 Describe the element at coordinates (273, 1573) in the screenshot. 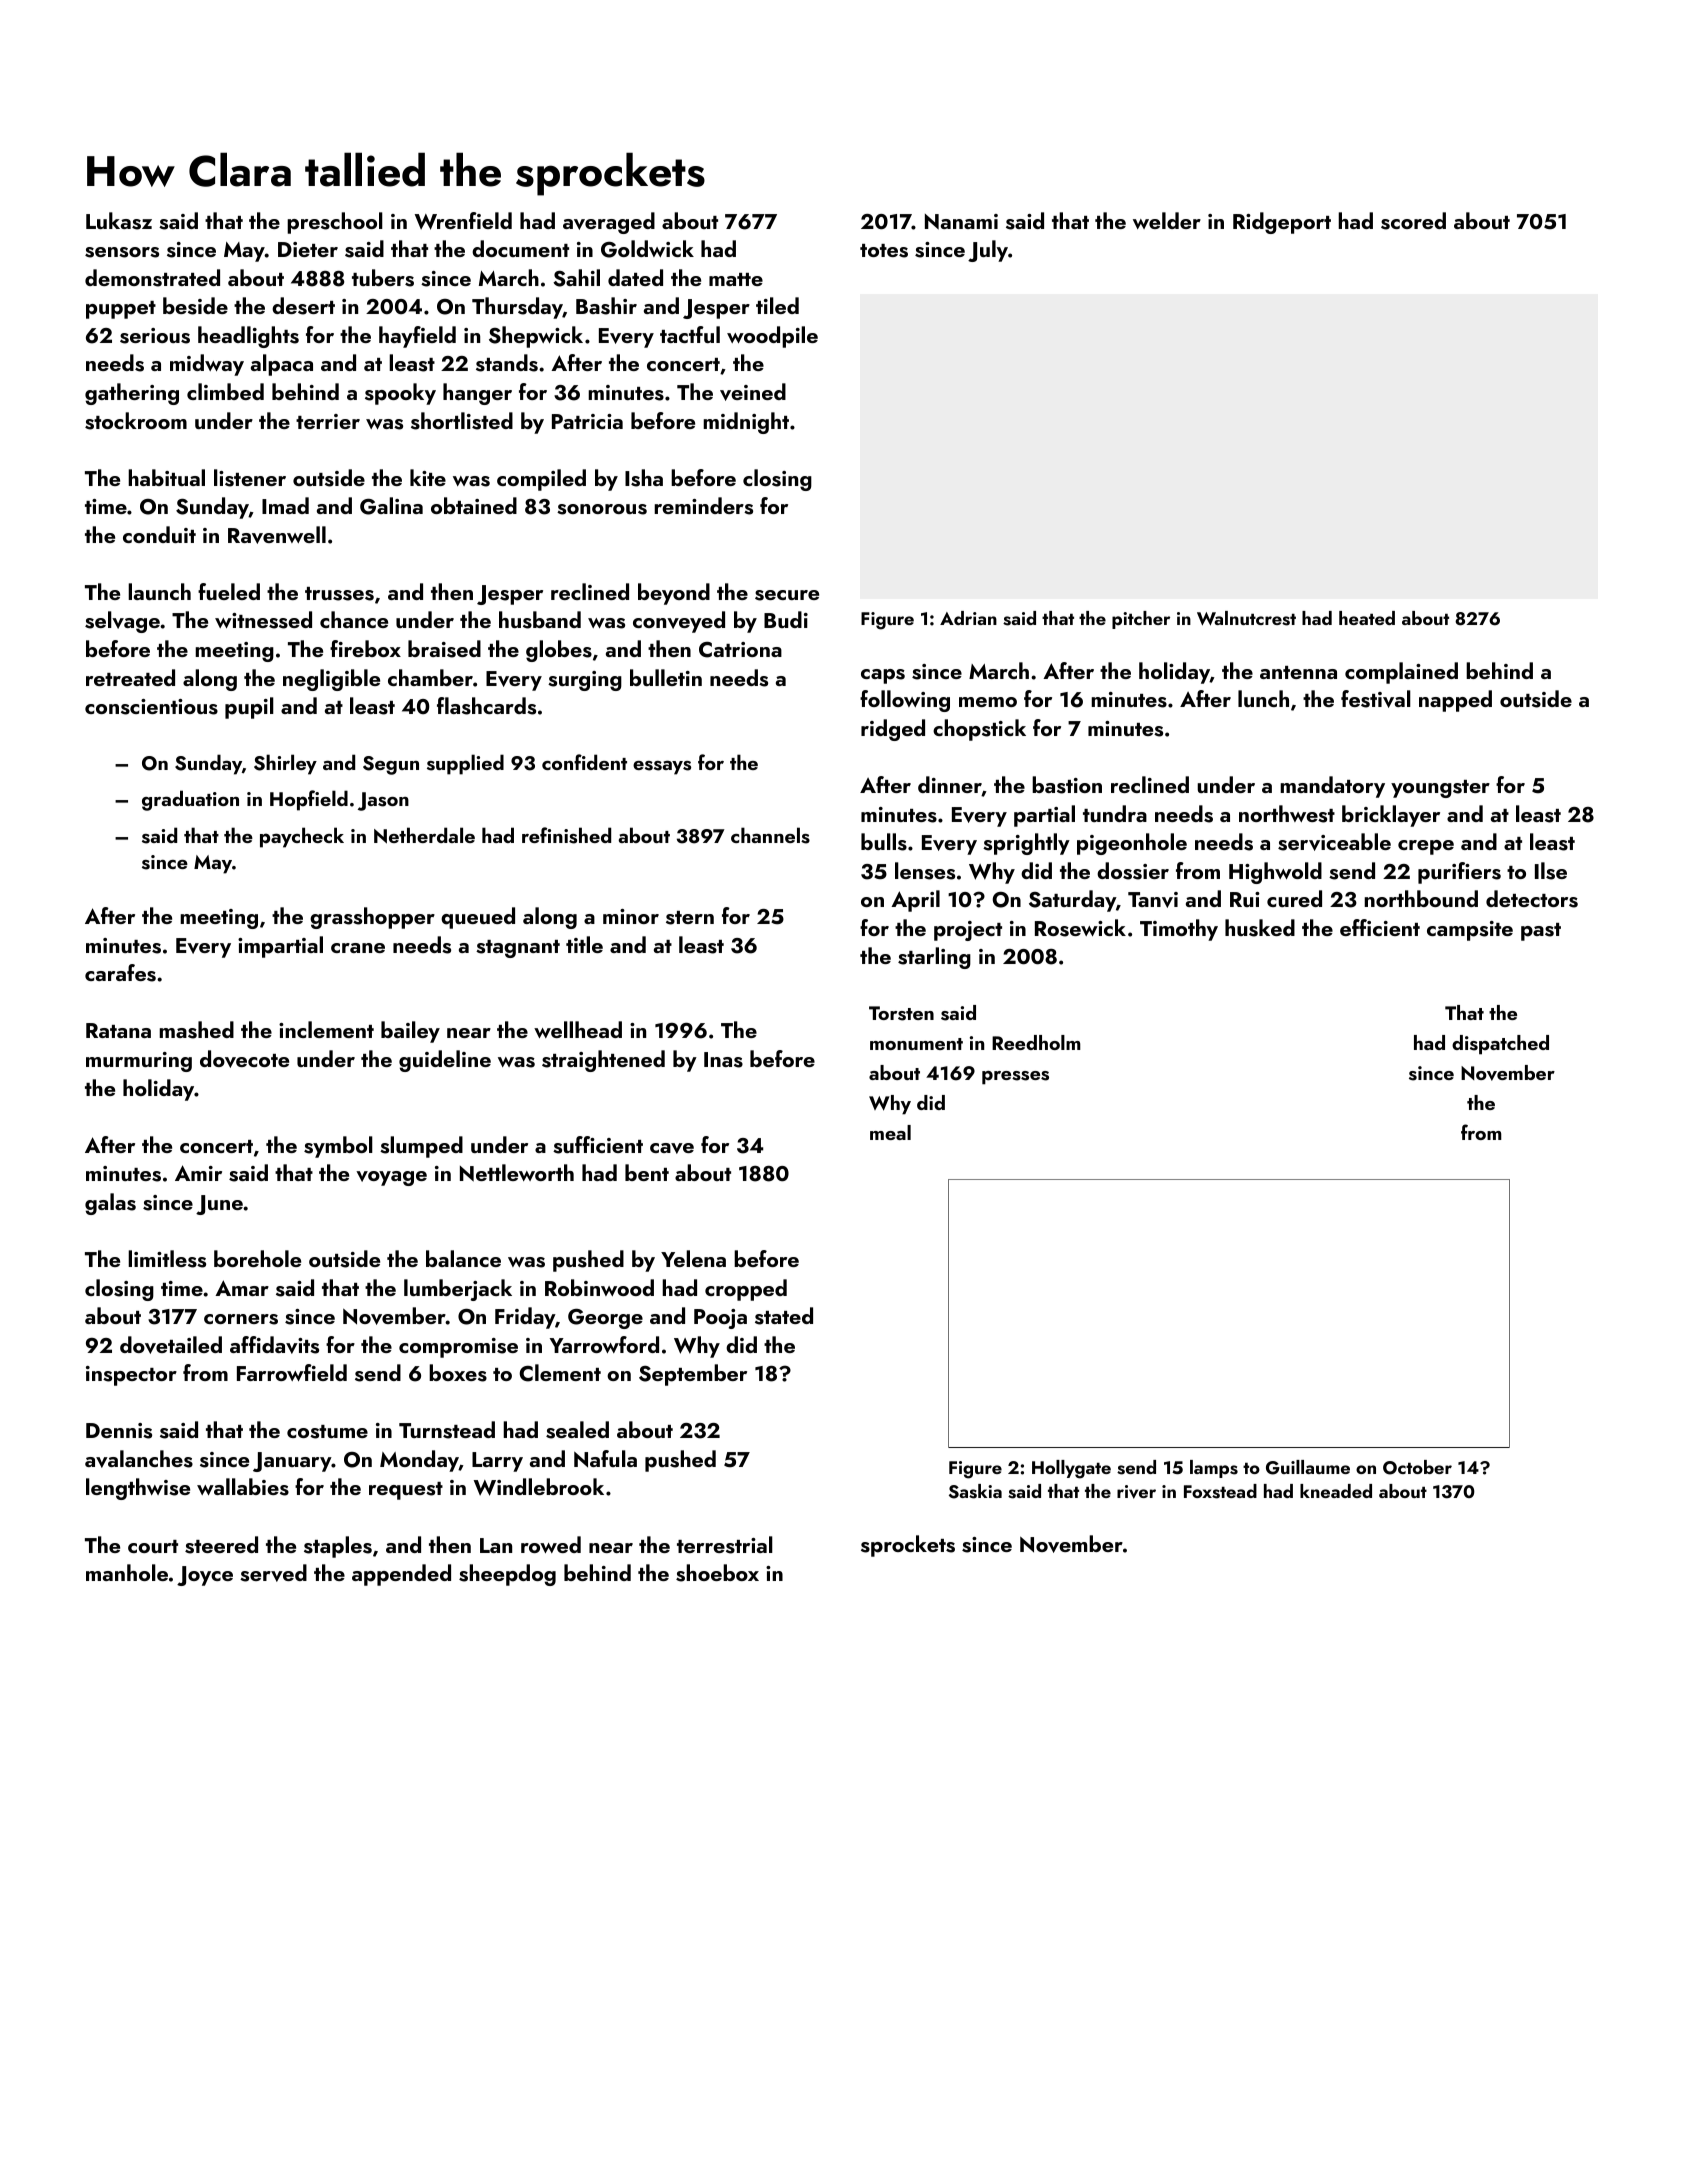

I see `served` at that location.
